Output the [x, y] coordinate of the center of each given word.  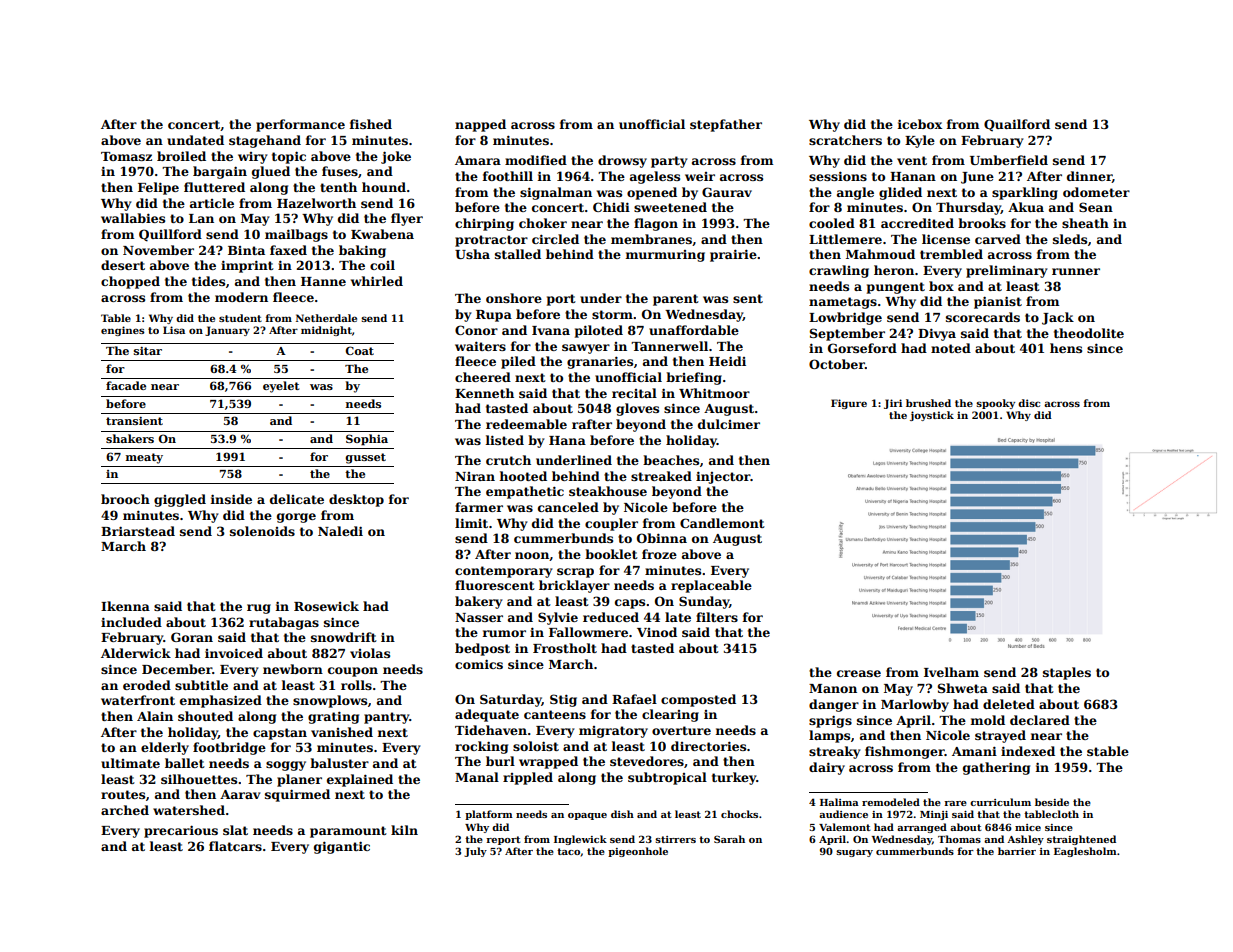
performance [300, 125]
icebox [920, 124]
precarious [181, 831]
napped [480, 125]
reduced [611, 617]
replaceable [711, 586]
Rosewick [326, 606]
